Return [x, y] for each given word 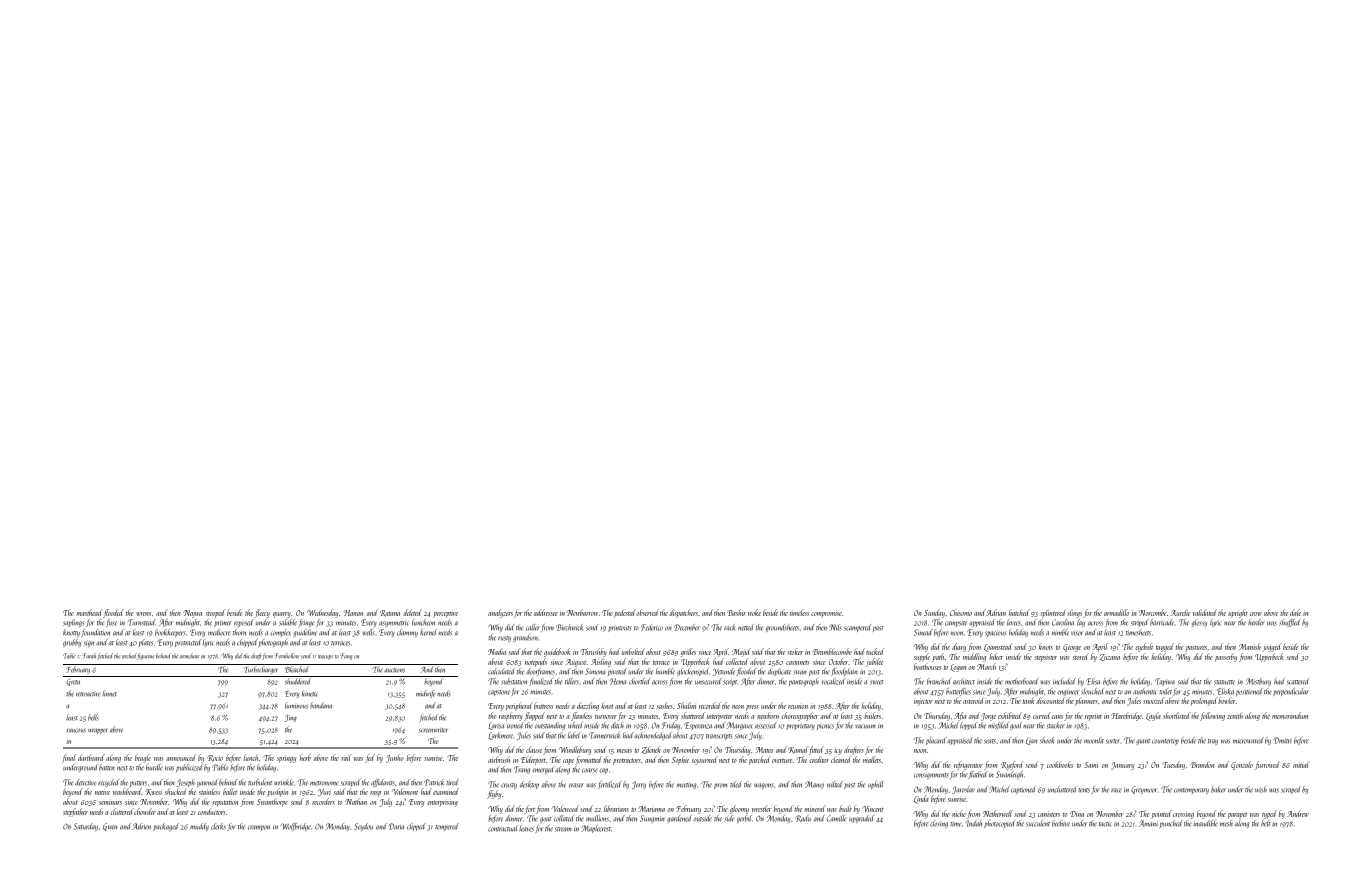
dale [1295, 612]
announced [181, 757]
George [1072, 648]
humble [665, 671]
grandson [525, 638]
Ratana [390, 613]
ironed [515, 725]
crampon [259, 828]
